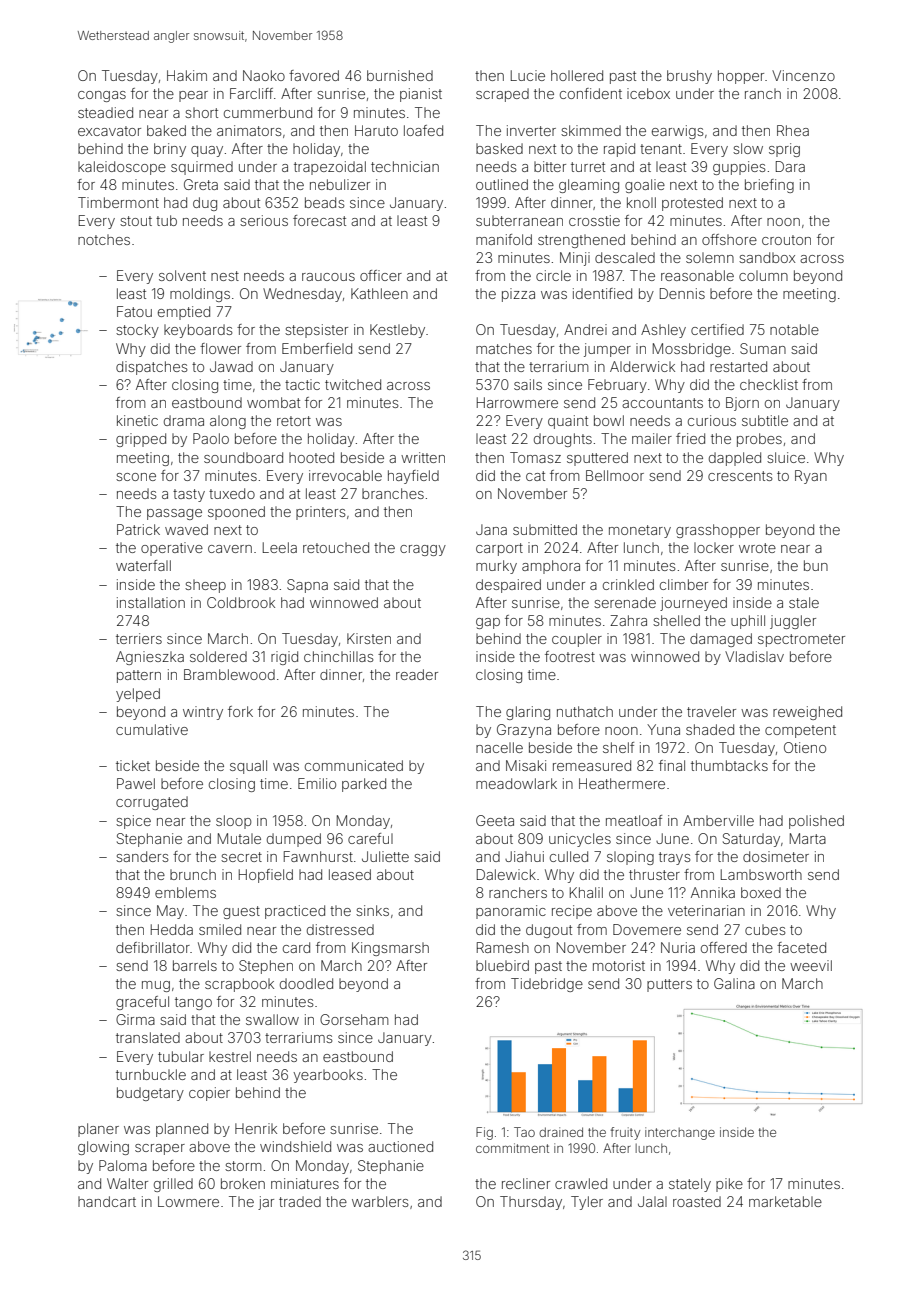 The height and width of the screenshot is (1308, 924). I want to click on cubes, so click(765, 929).
